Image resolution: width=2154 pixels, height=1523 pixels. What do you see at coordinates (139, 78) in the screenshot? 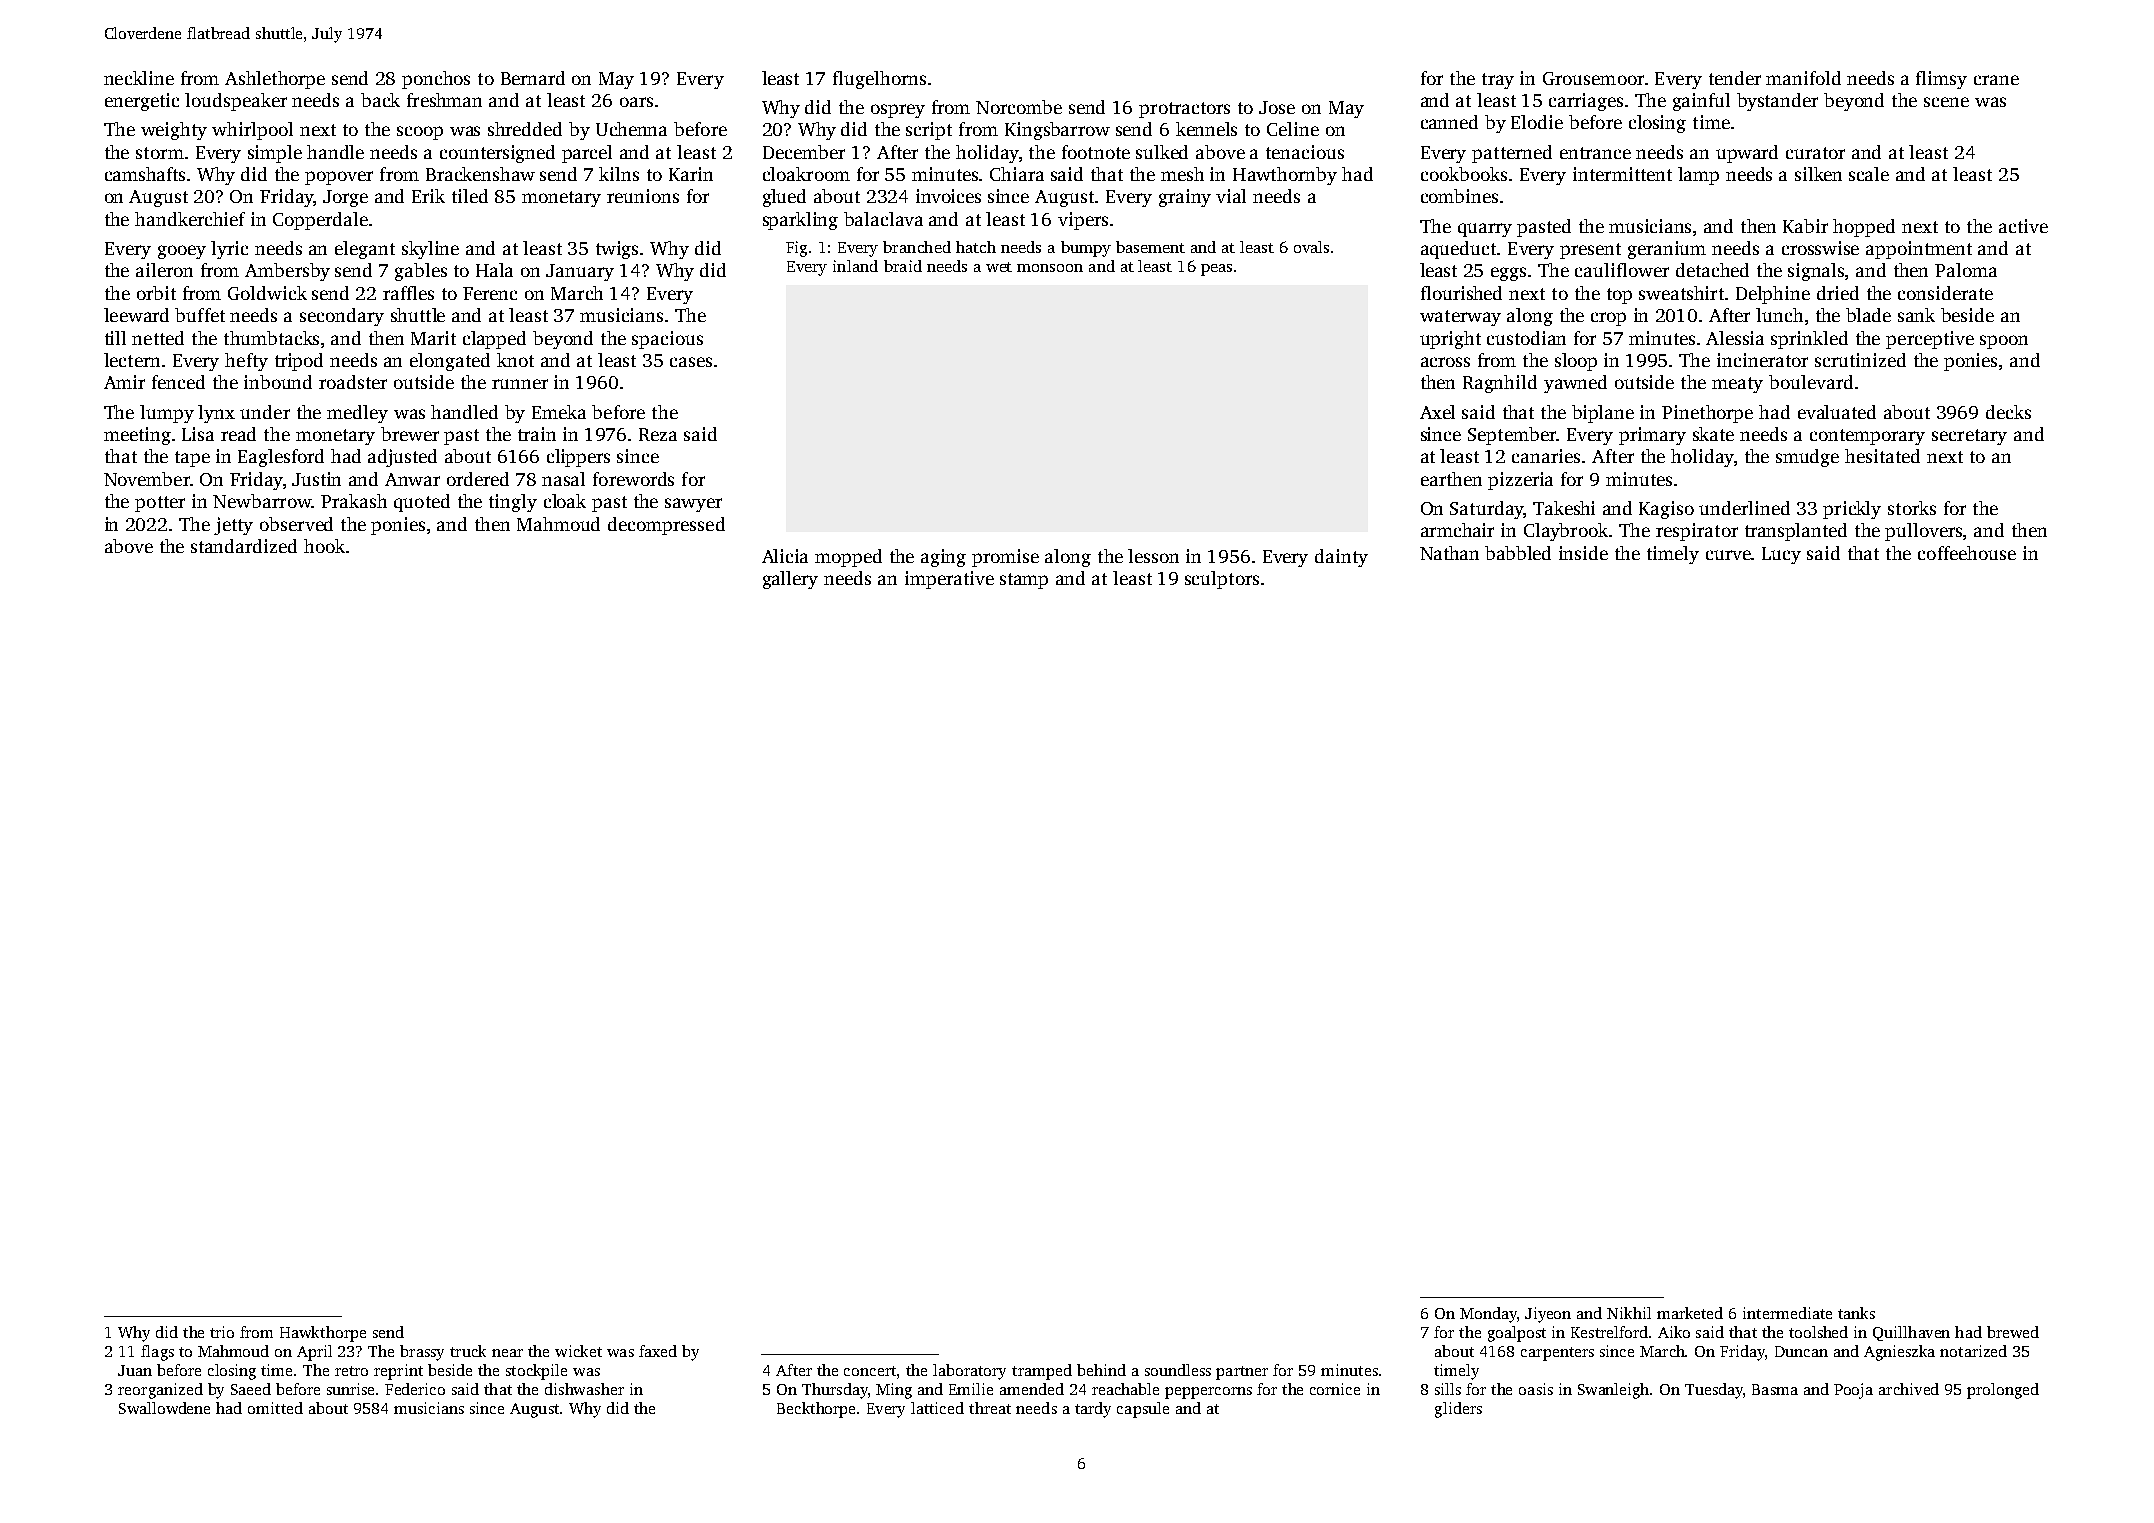
I see `neckline` at bounding box center [139, 78].
